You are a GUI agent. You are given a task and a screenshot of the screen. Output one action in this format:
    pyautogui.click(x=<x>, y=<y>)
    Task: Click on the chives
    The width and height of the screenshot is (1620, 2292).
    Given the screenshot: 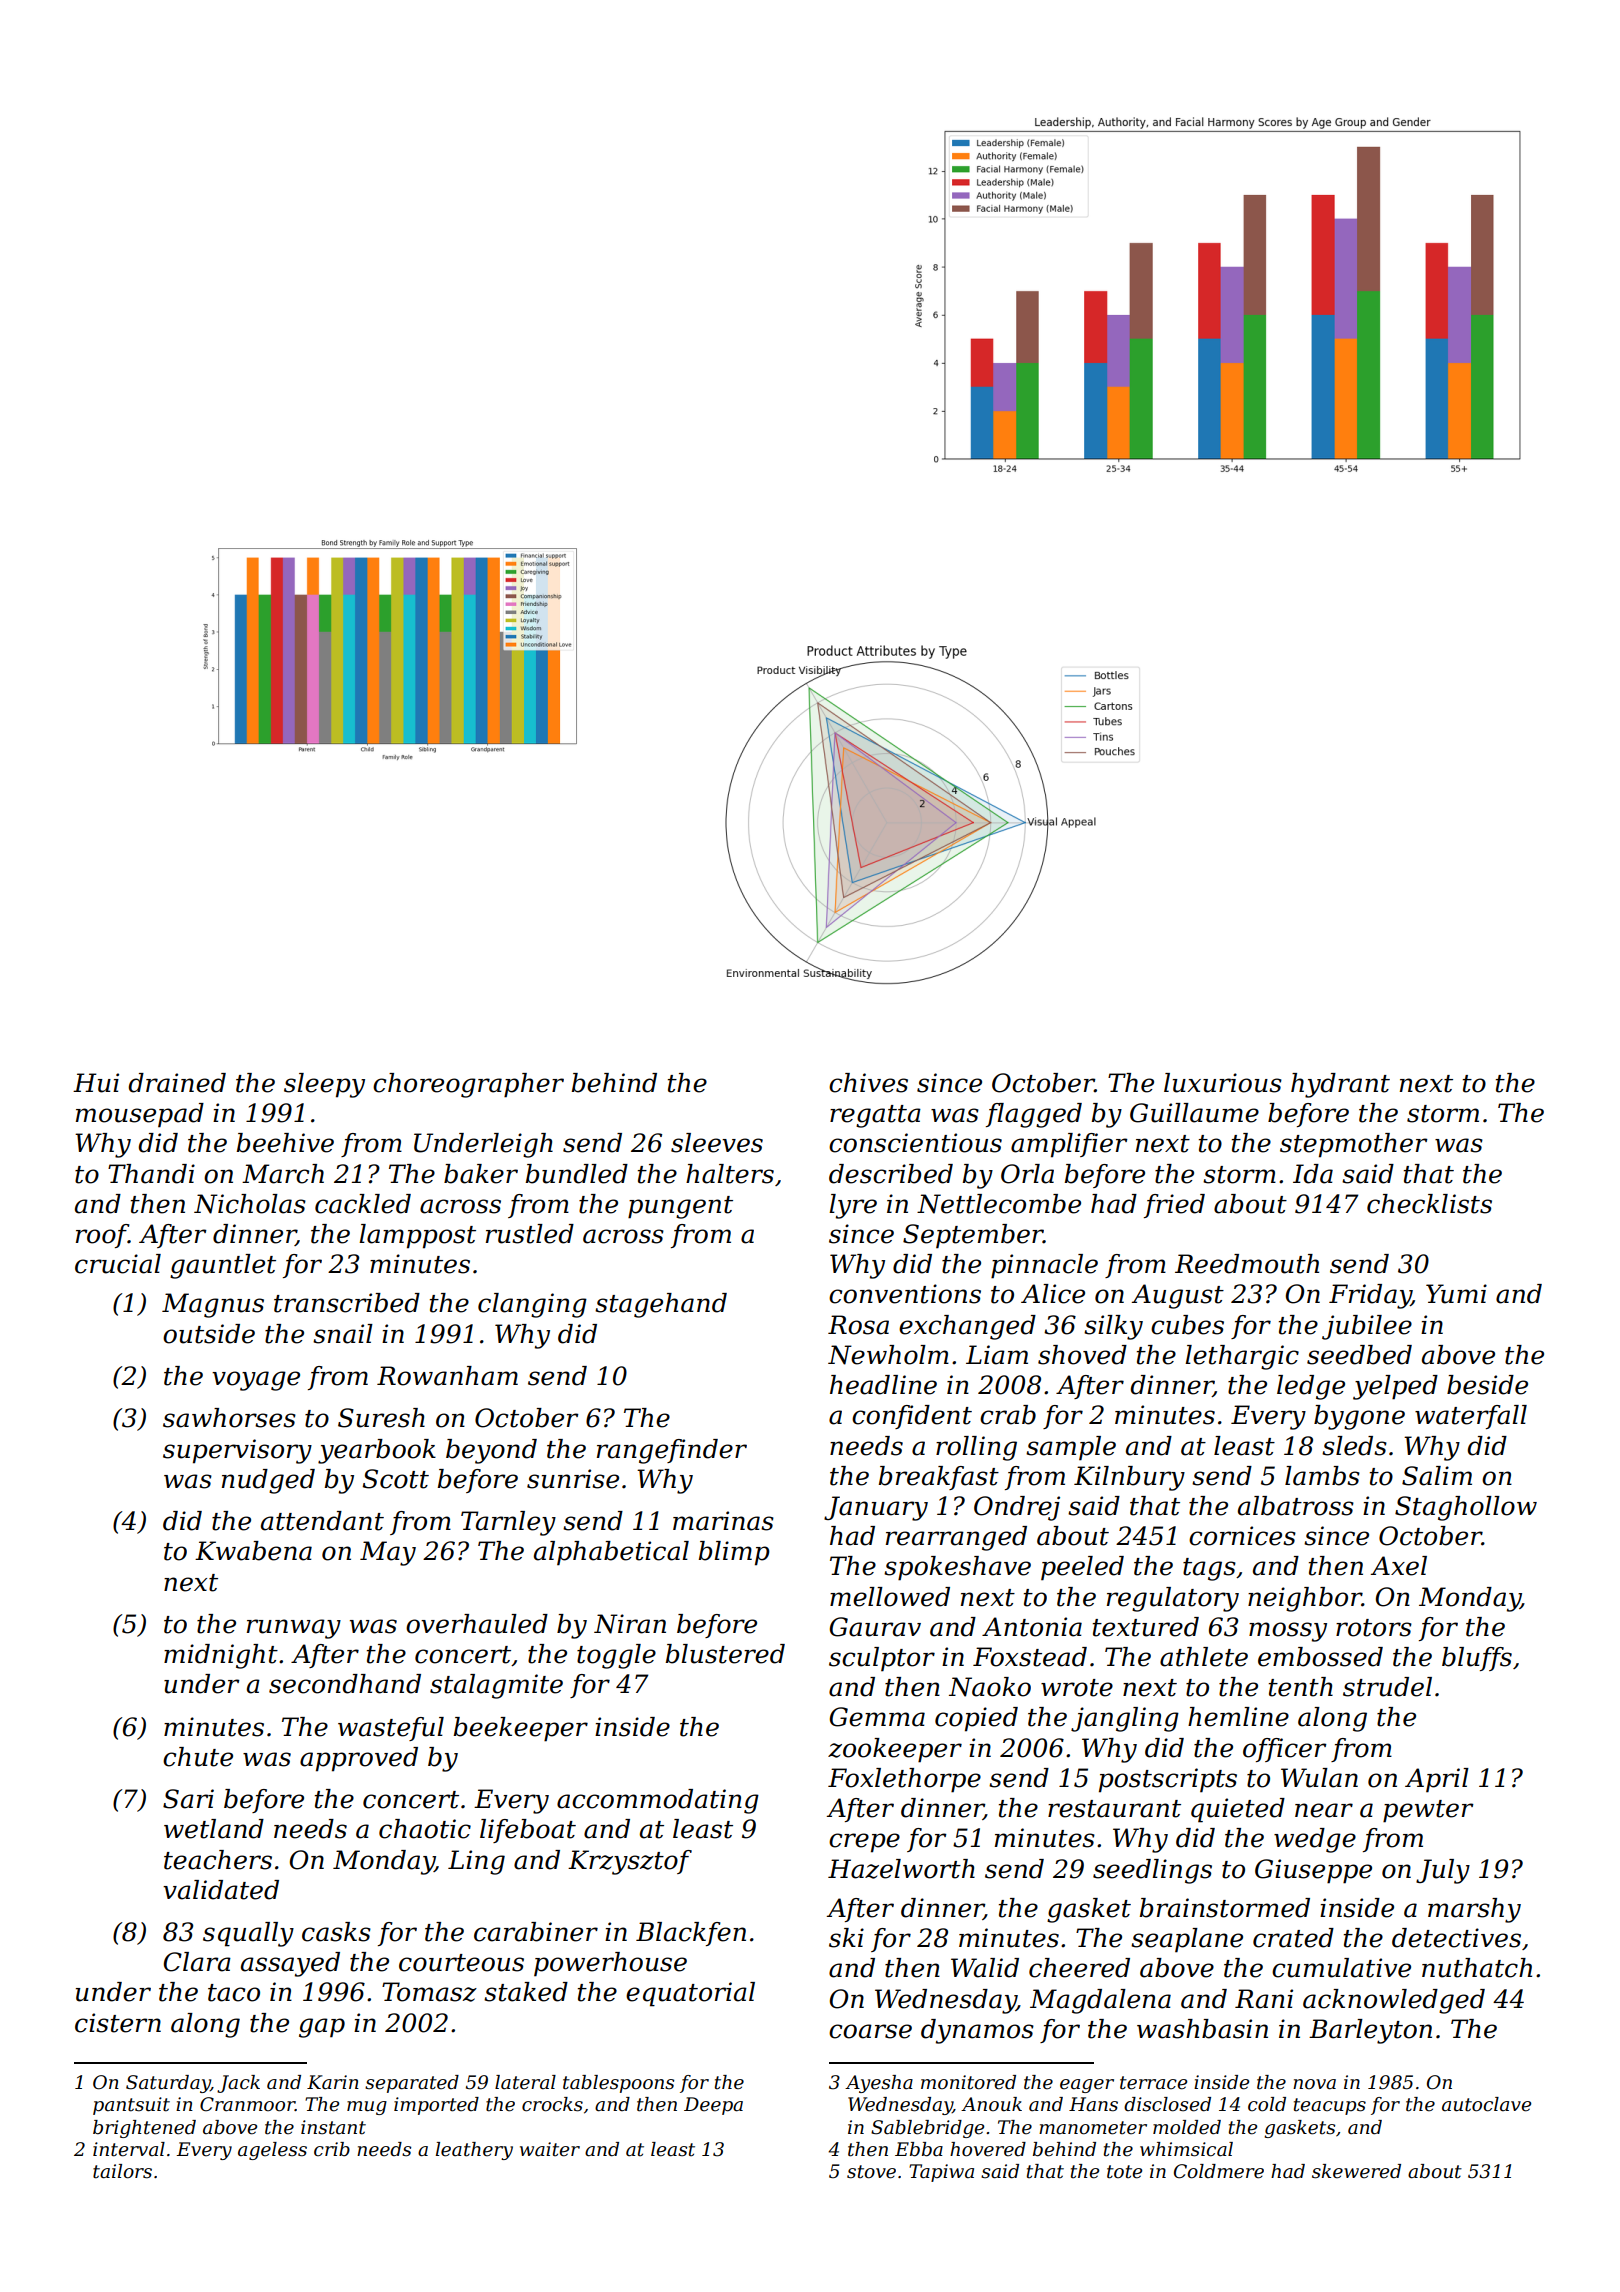 What is the action you would take?
    pyautogui.click(x=868, y=1083)
